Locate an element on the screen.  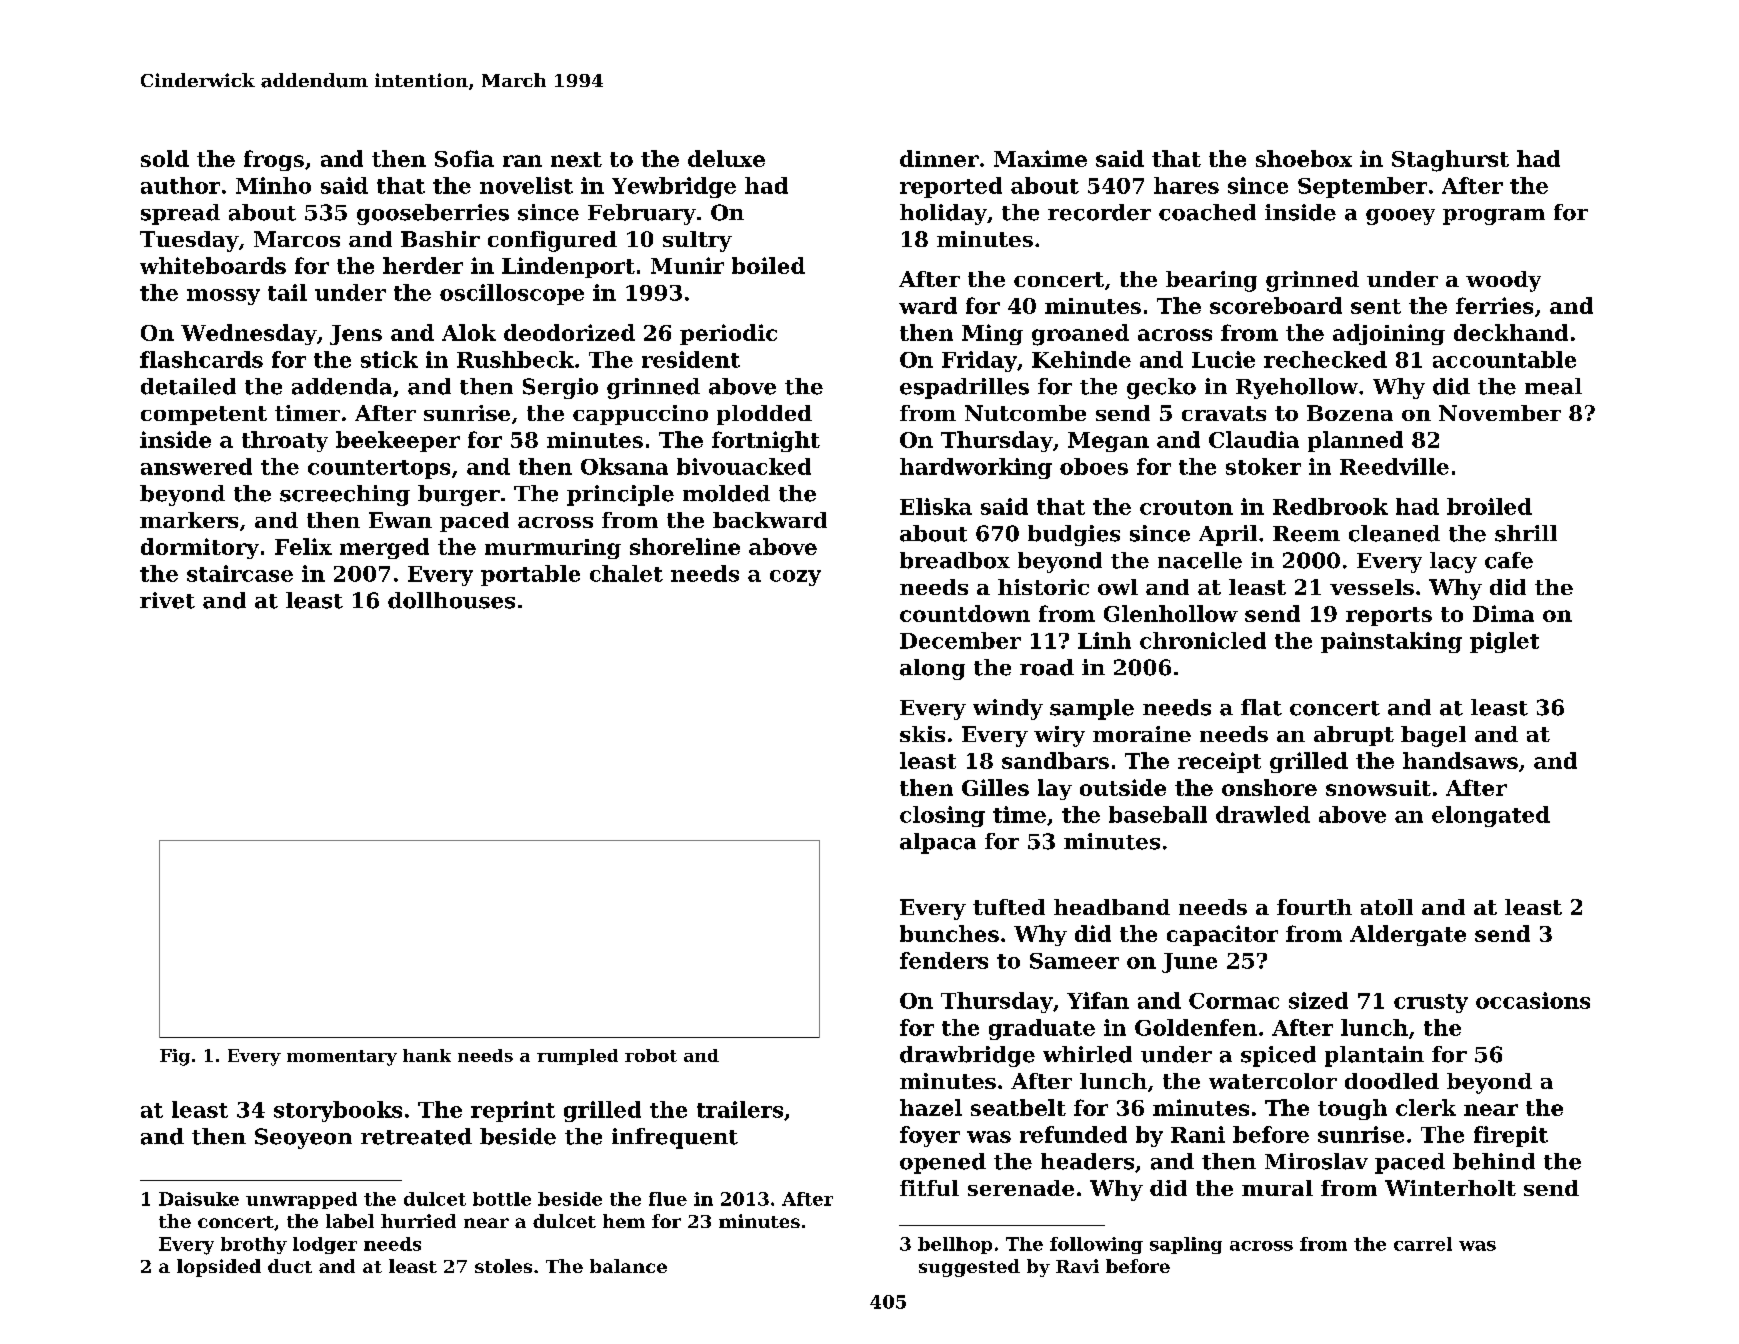
dollhouses is located at coordinates (451, 600).
